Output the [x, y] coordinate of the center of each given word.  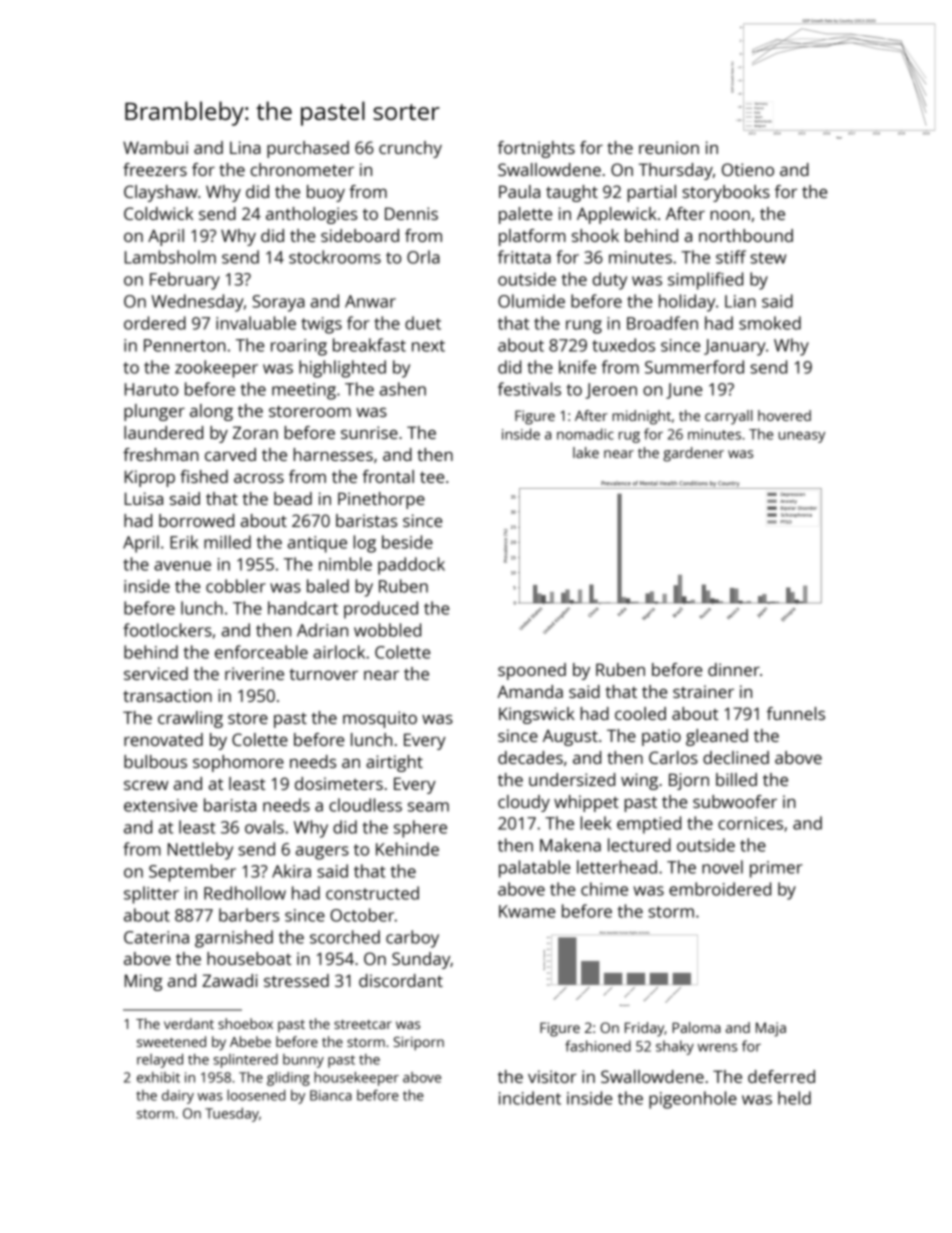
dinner [734, 669]
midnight [641, 417]
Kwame [527, 911]
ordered [155, 323]
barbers [249, 915]
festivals [529, 389]
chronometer [302, 169]
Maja [771, 1029]
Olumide [531, 301]
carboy [412, 939]
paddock [411, 566]
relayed [160, 1061]
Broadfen [662, 323]
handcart [303, 608]
